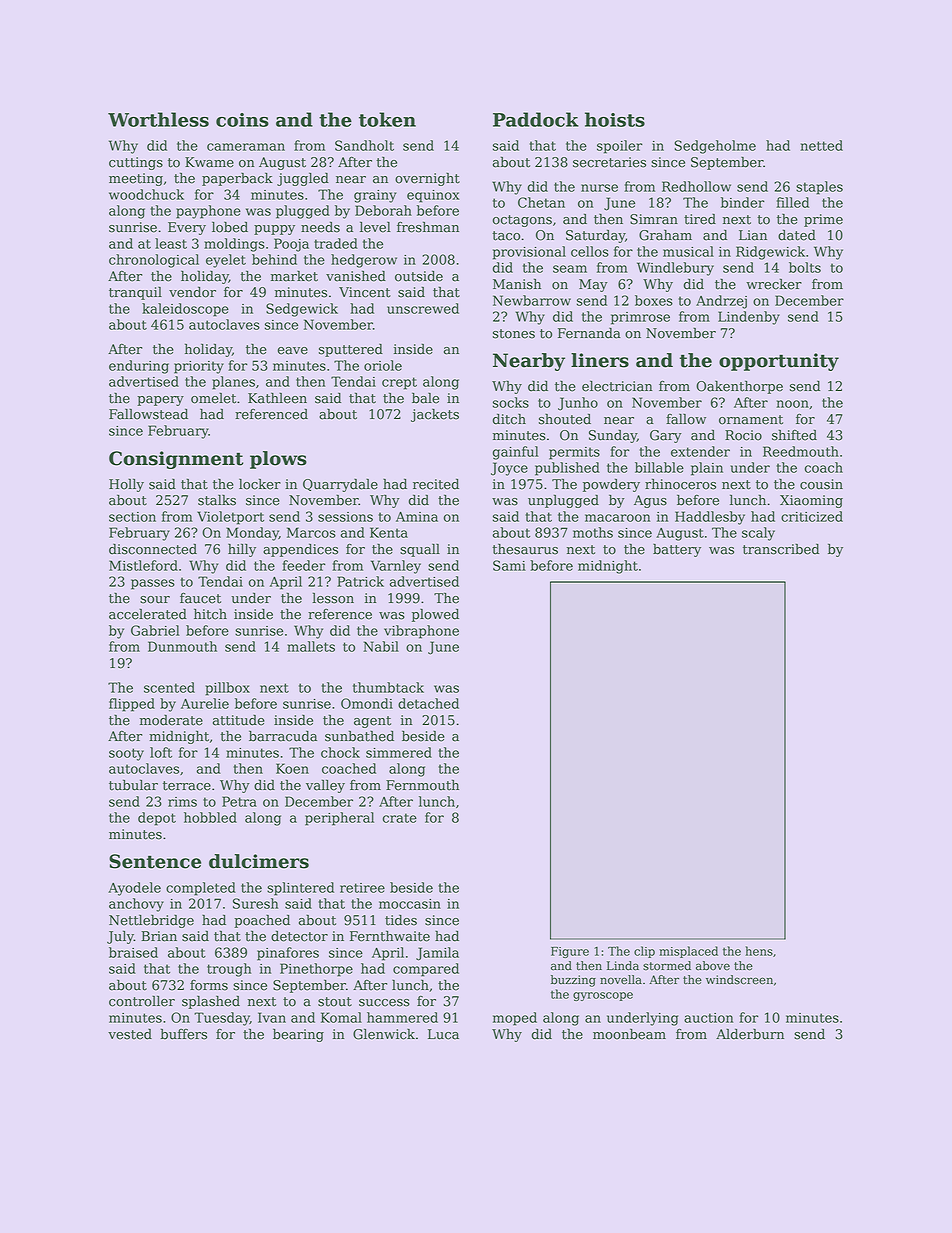 The height and width of the page is (1233, 952). Describe the element at coordinates (288, 954) in the page. I see `pinafores` at that location.
